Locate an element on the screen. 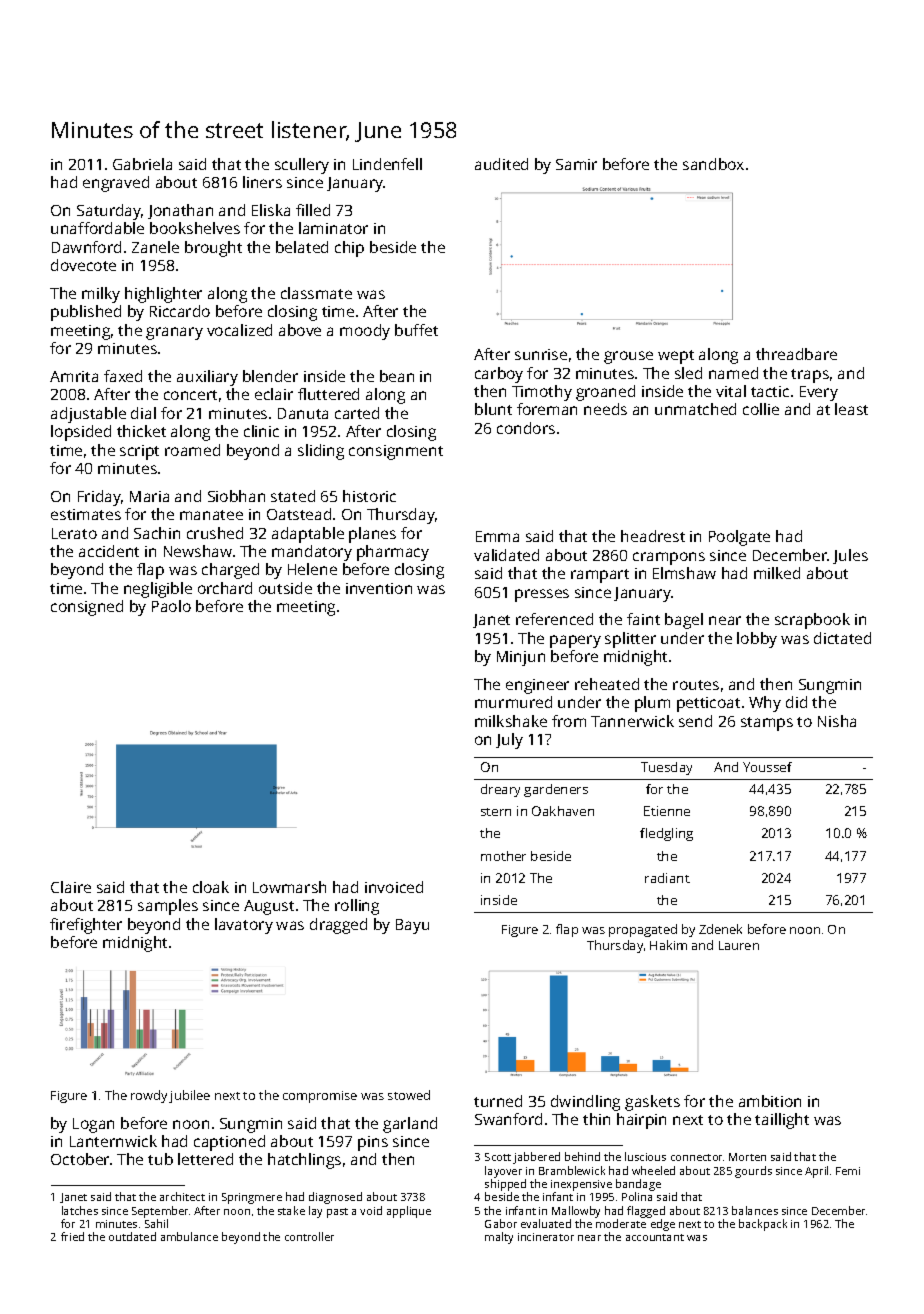  unaffordable is located at coordinates (97, 228).
